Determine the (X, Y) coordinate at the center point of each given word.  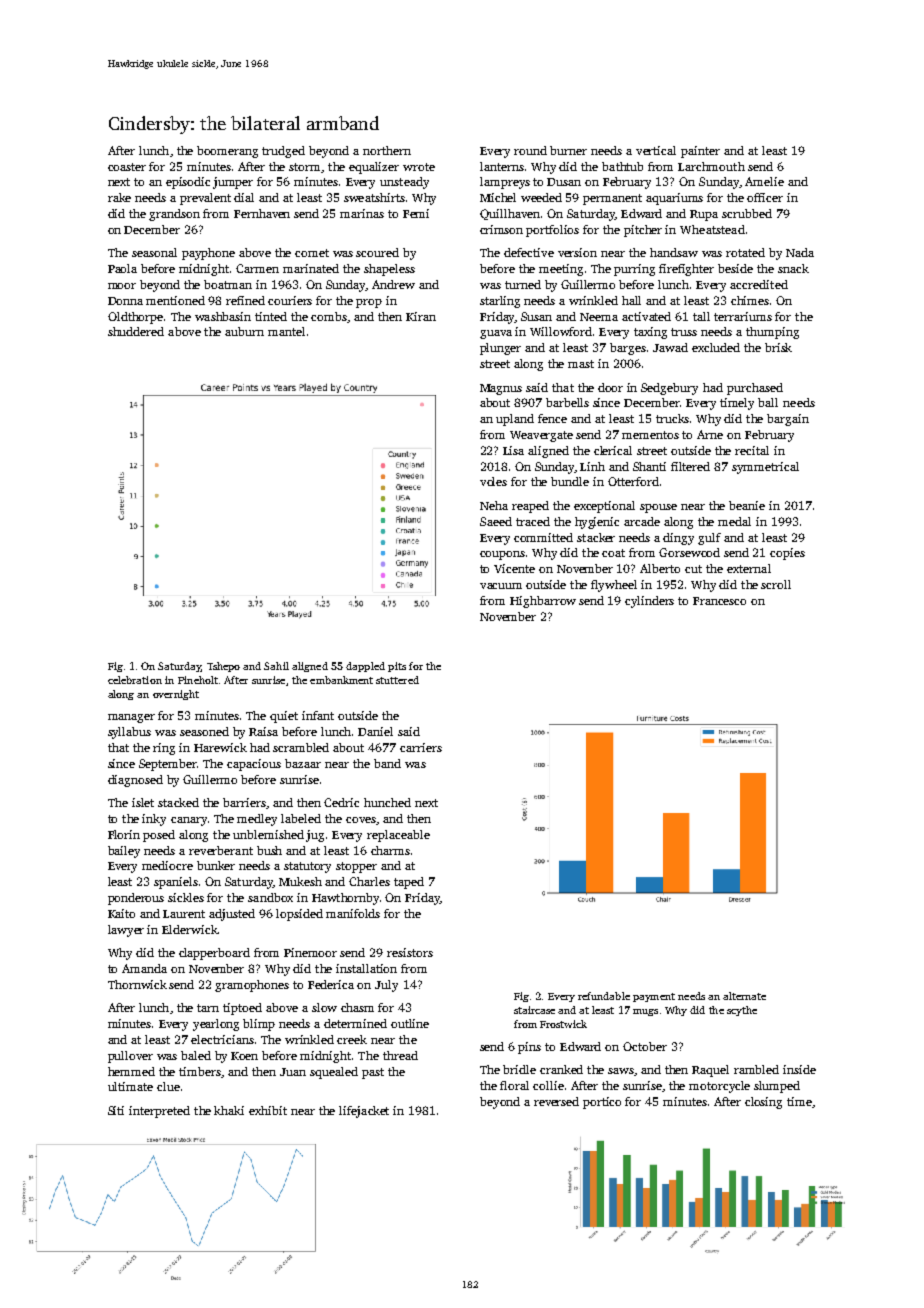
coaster (127, 167)
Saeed (496, 521)
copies (787, 554)
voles (493, 481)
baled (196, 1055)
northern (387, 150)
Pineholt (198, 680)
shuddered (136, 331)
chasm (357, 1007)
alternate (744, 996)
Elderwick (190, 929)
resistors (410, 952)
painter (700, 152)
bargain (788, 420)
